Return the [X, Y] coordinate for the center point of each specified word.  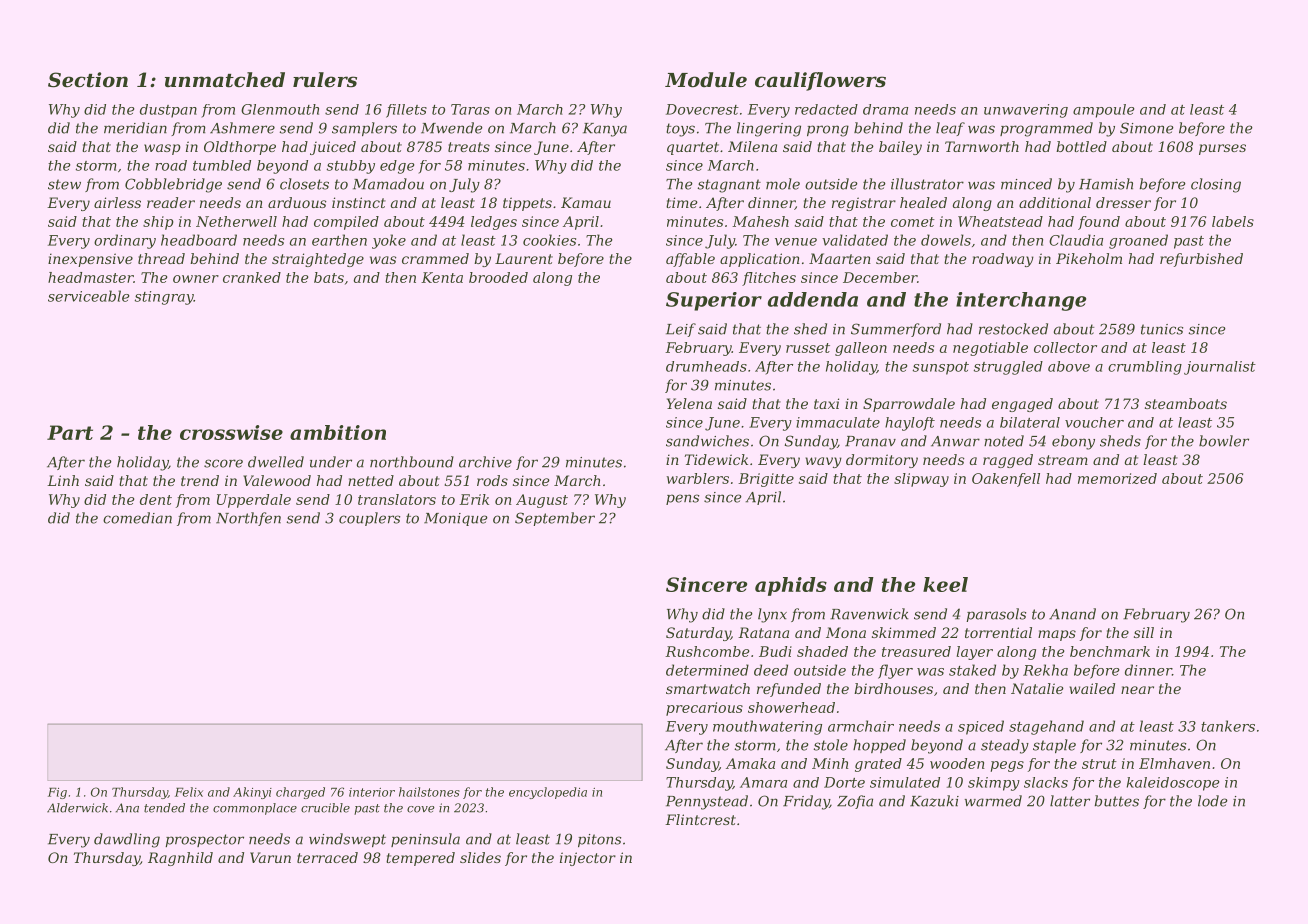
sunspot [941, 368]
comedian [137, 518]
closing [1216, 185]
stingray [164, 298]
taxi [826, 403]
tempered [420, 859]
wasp [162, 149]
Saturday [698, 634]
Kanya [605, 130]
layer [974, 653]
